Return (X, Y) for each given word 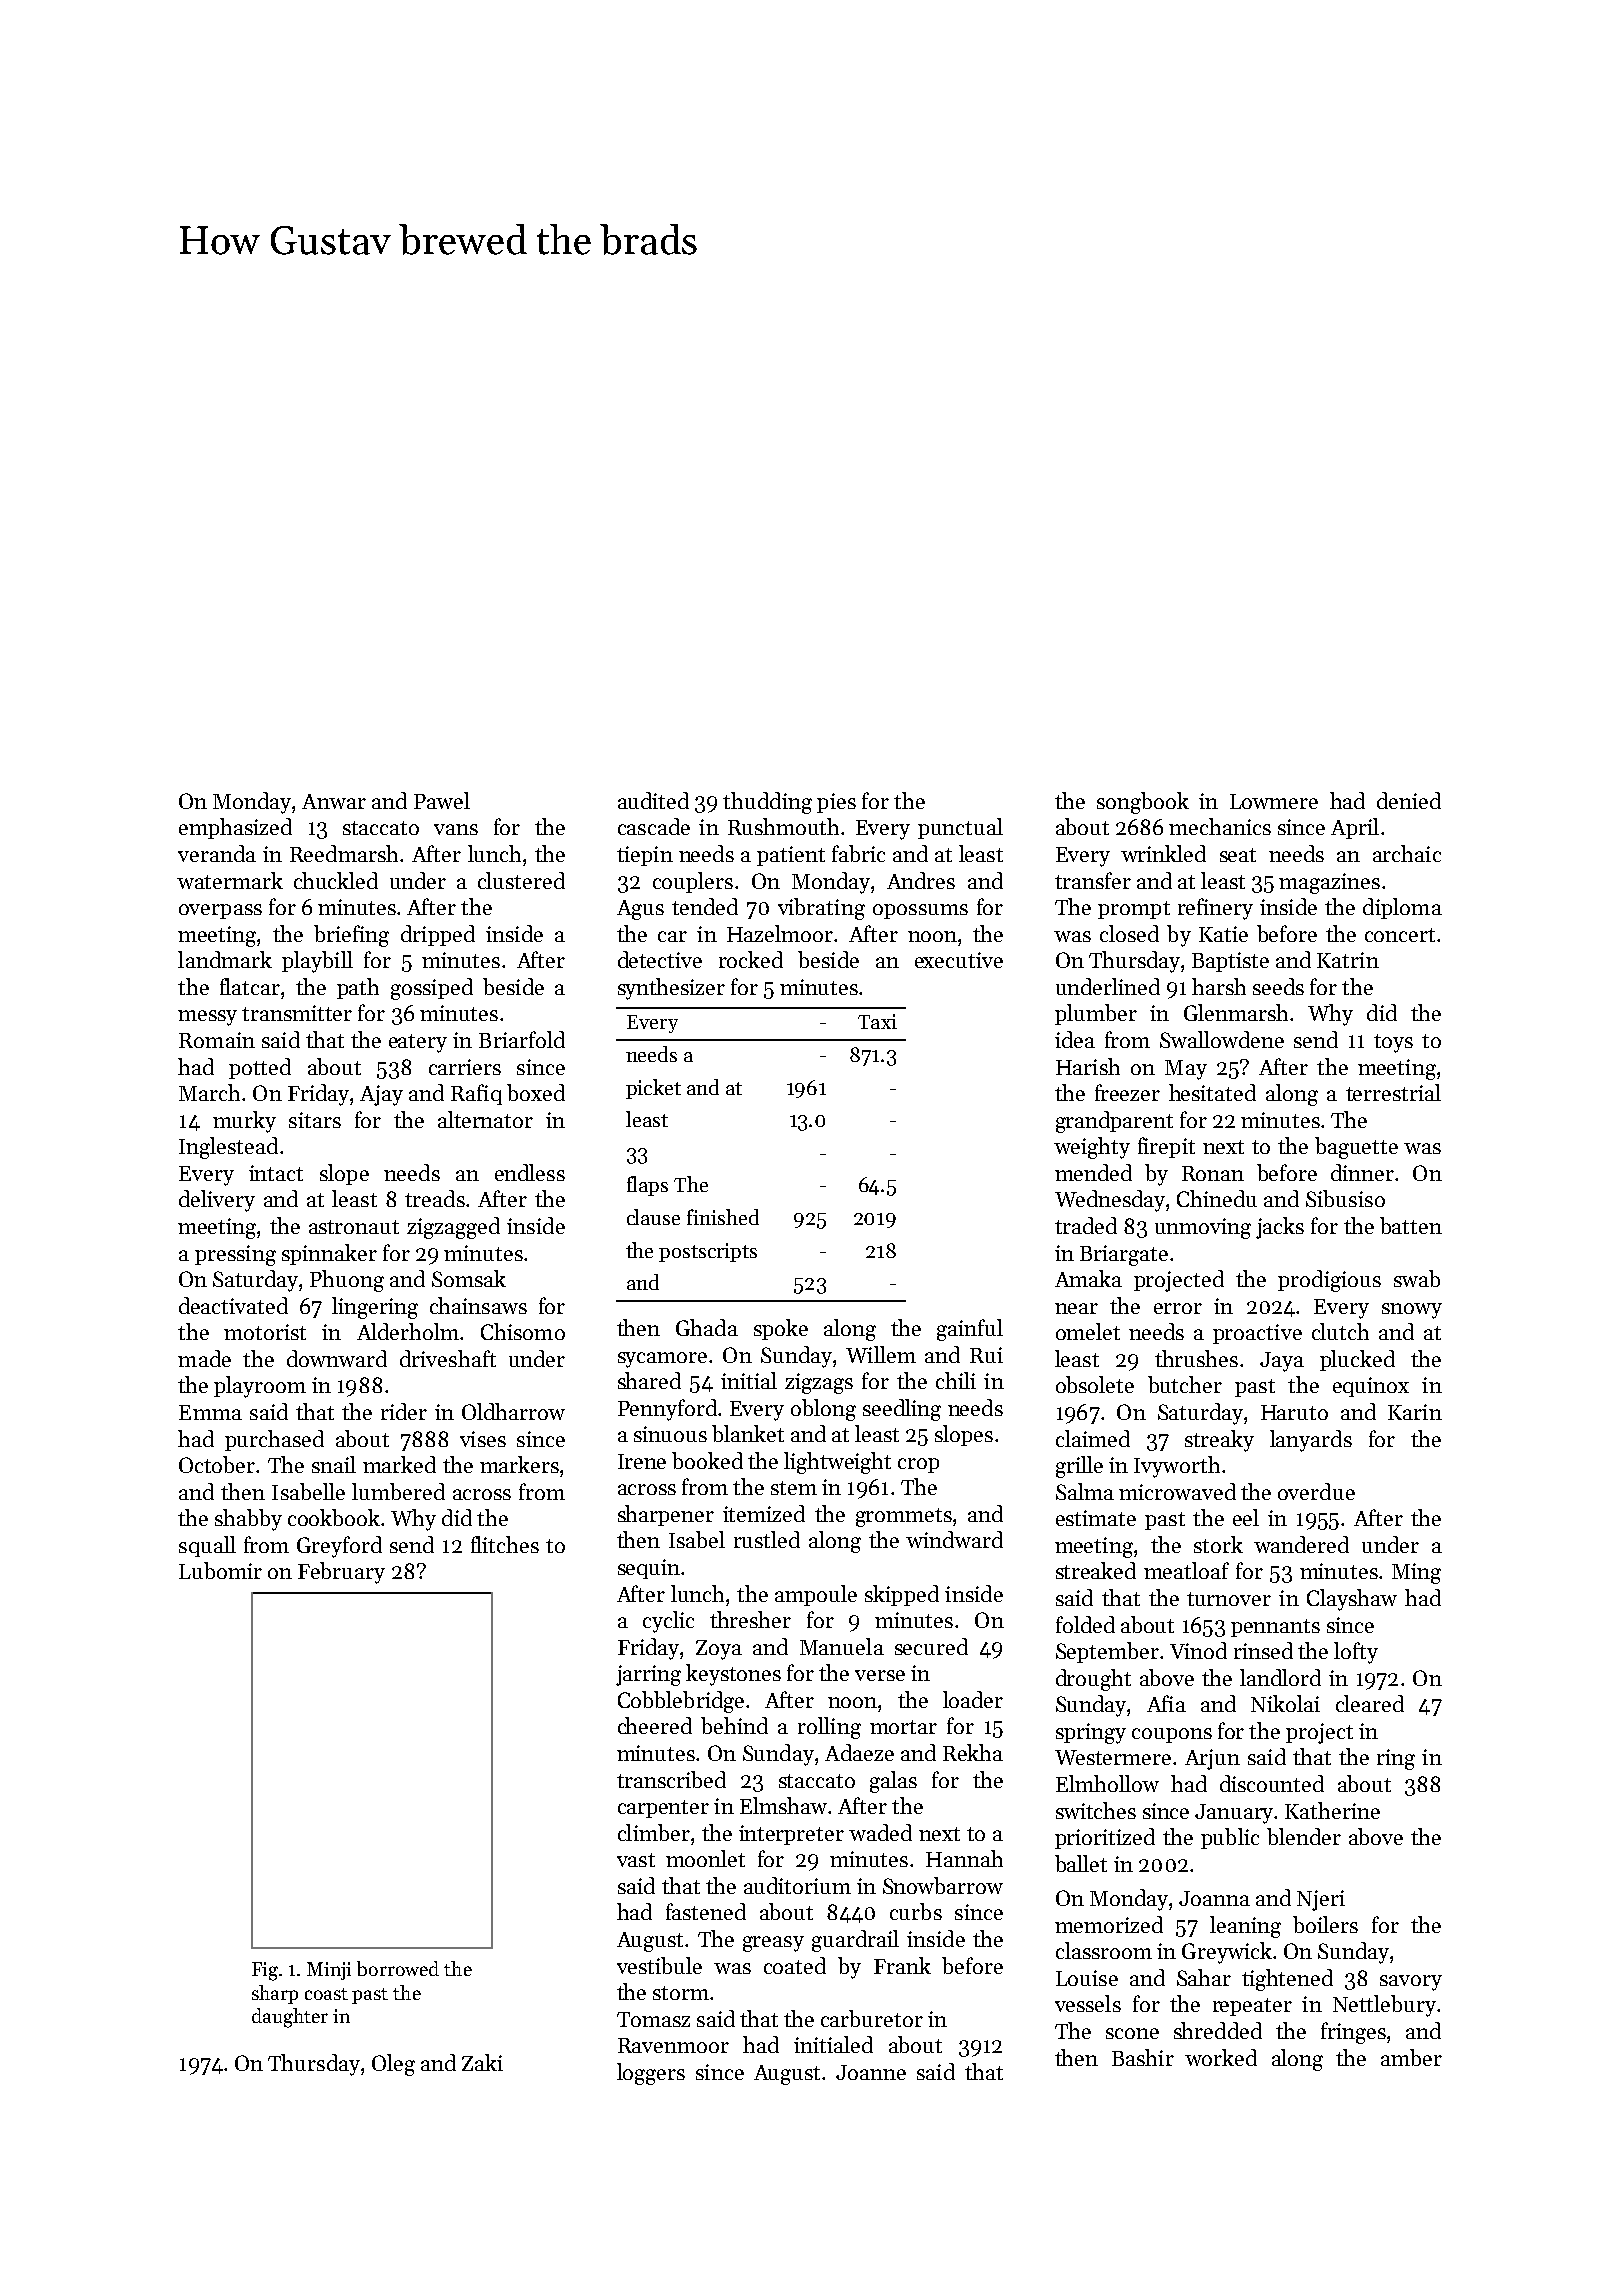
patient (791, 856)
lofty (1356, 1653)
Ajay (381, 1095)
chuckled (336, 880)
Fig (265, 1971)
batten (1411, 1225)
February (341, 1573)
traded (1086, 1225)
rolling (829, 1728)
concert (1400, 935)
